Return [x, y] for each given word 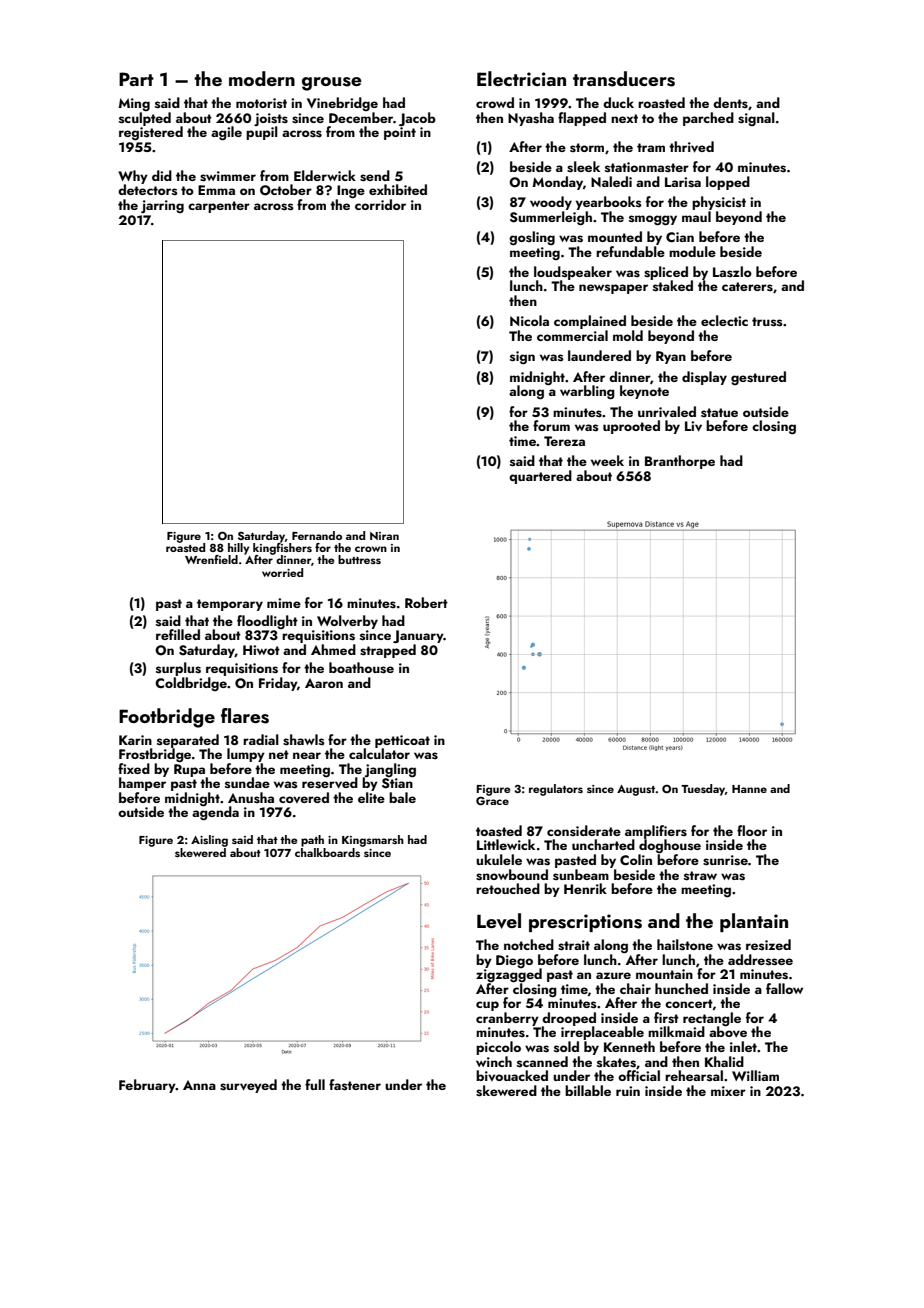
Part [136, 79]
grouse [332, 84]
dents [730, 103]
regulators [556, 790]
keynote [644, 392]
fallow [784, 988]
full [315, 1084]
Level [499, 921]
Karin [135, 740]
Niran [384, 536]
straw [700, 875]
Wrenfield [211, 559]
